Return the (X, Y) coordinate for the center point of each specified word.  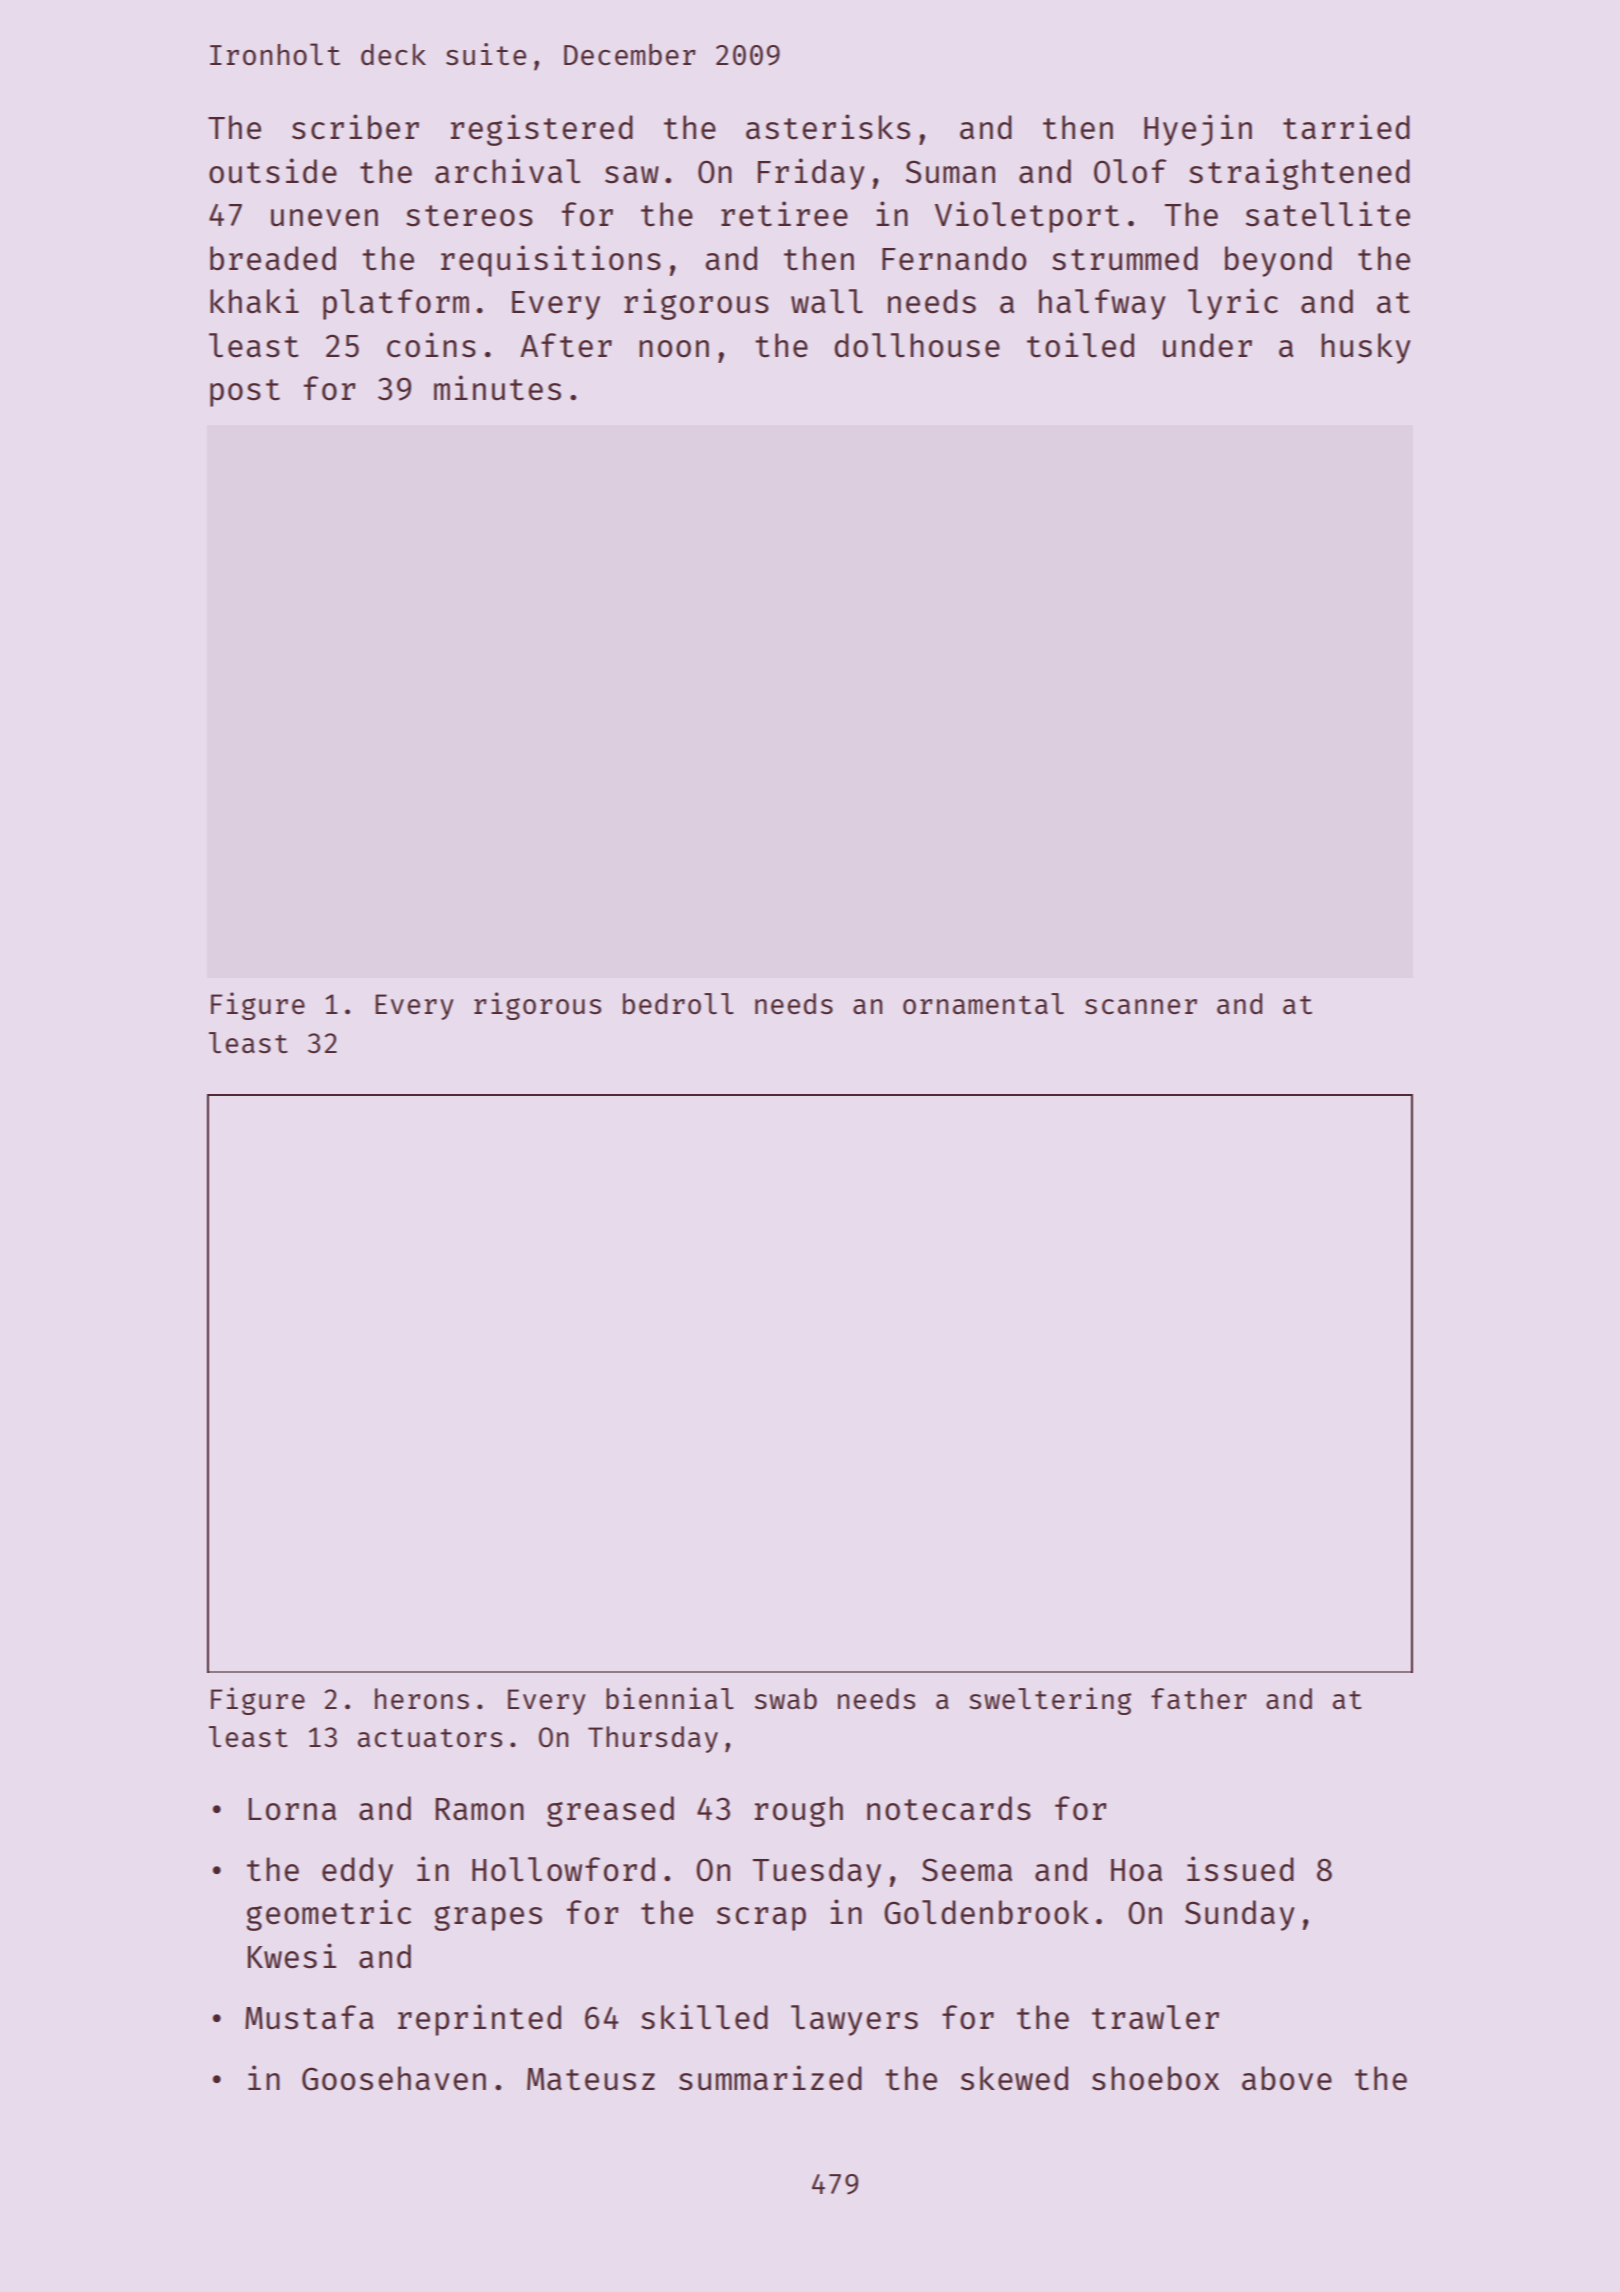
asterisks (828, 127)
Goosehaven (394, 2078)
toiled (1080, 345)
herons (422, 1698)
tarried (1346, 127)
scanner (1141, 1006)
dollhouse (917, 345)
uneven (324, 218)
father (1198, 1698)
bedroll (678, 1003)
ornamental (983, 1003)
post (245, 393)
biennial (670, 1698)
